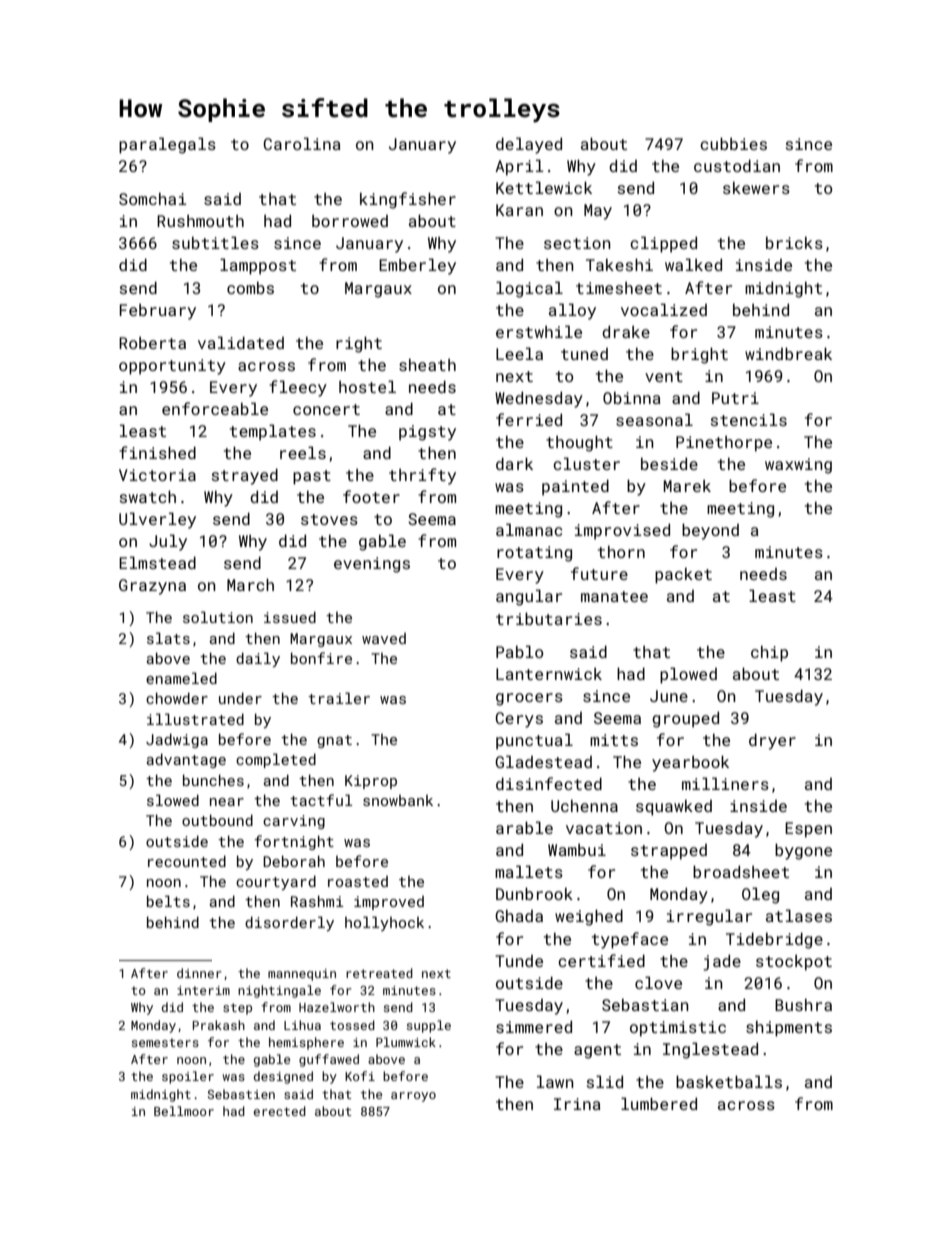 This image has width=952, height=1233. What do you see at coordinates (250, 288) in the image?
I see `combs` at bounding box center [250, 288].
